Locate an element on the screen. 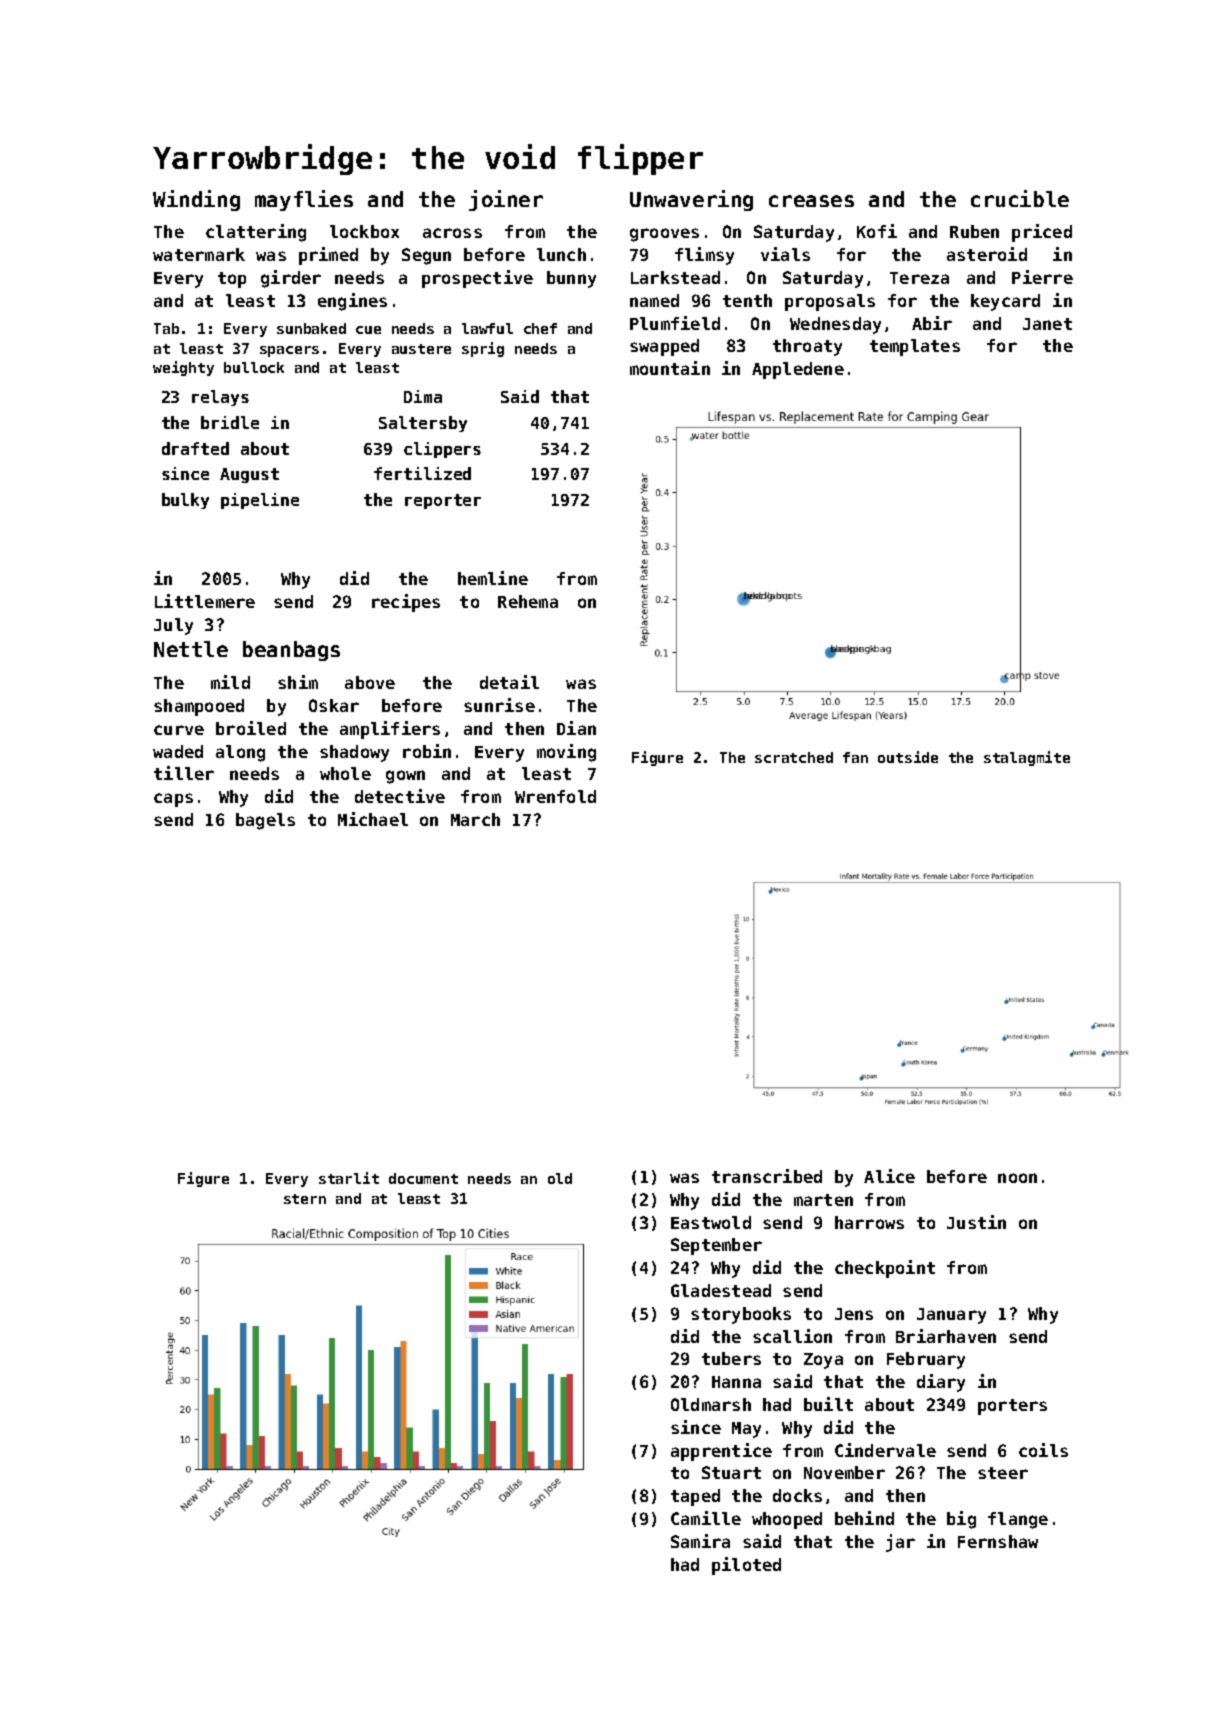  Winding is located at coordinates (196, 200).
